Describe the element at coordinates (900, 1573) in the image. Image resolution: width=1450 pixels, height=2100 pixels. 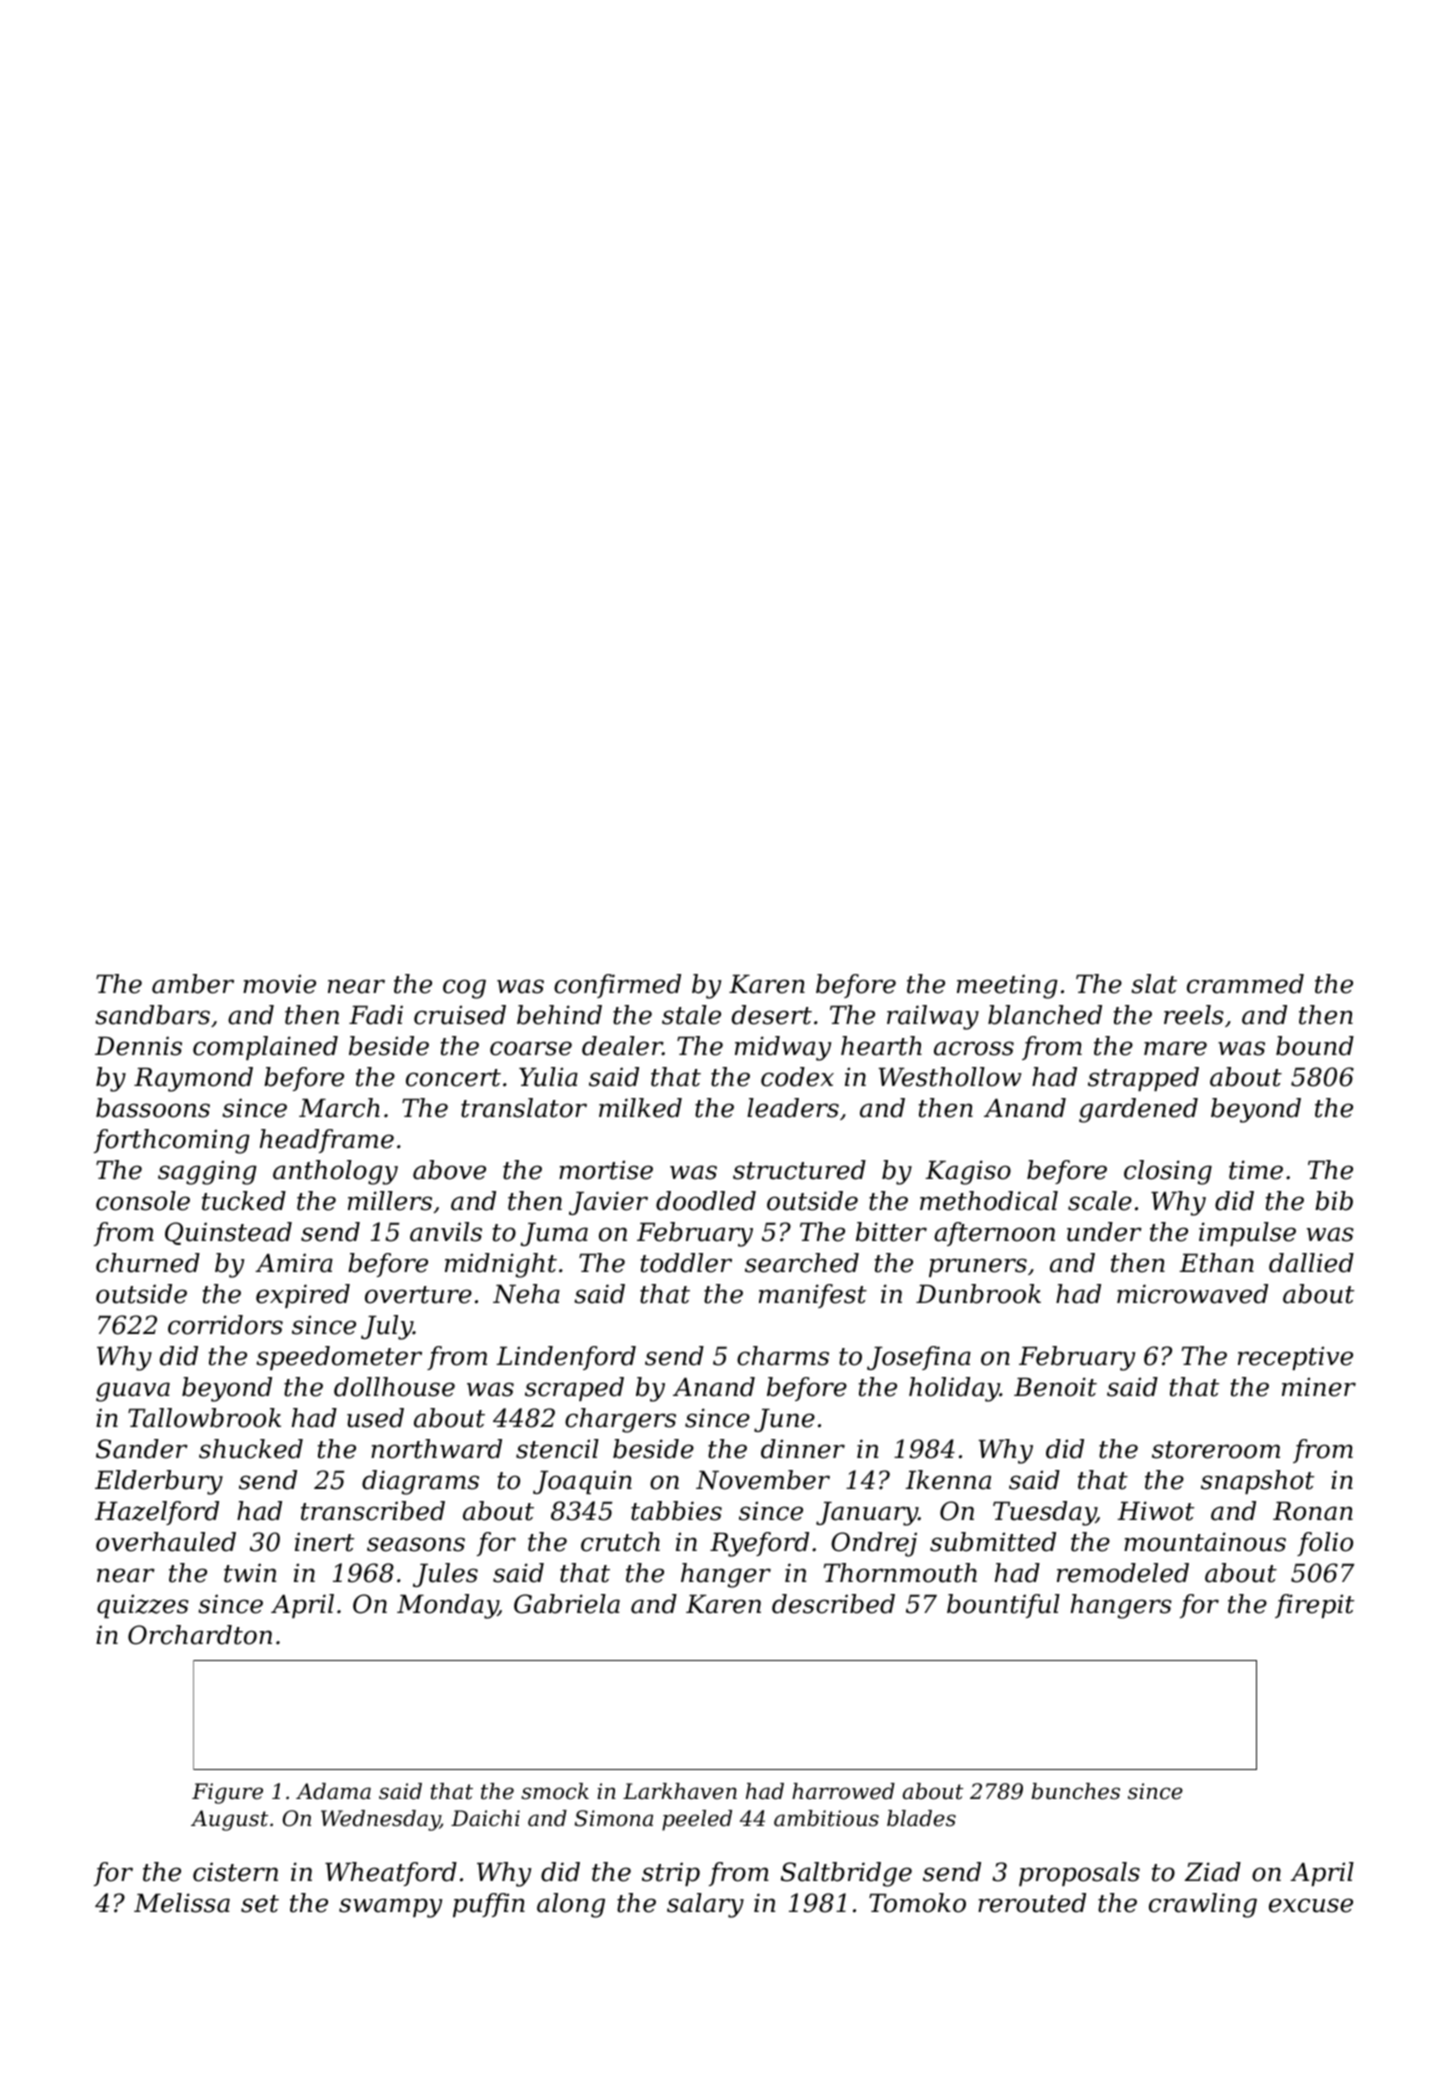
I see `Thornmouth` at that location.
